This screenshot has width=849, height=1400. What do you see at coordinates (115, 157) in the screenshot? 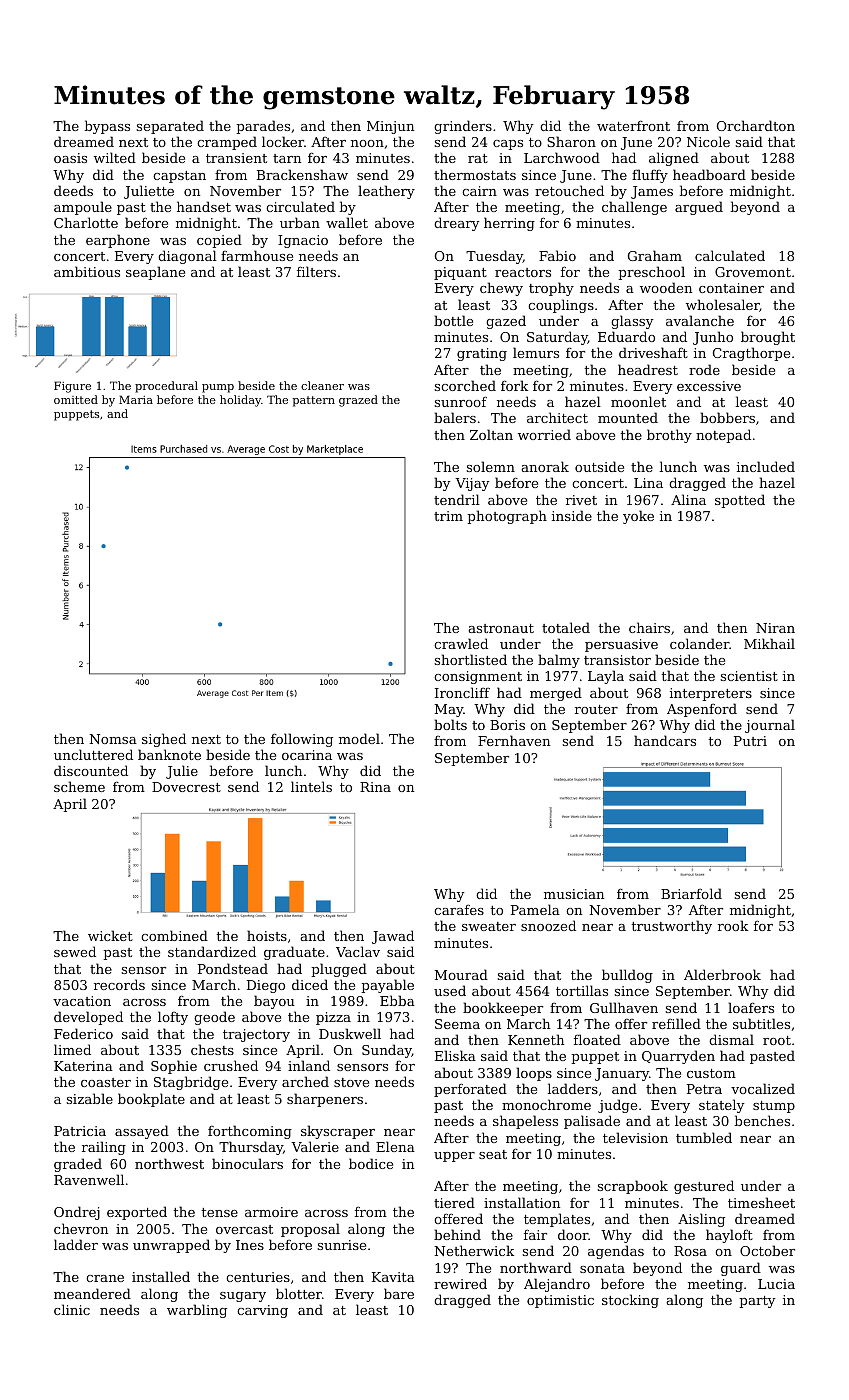
I see `wilted` at bounding box center [115, 157].
